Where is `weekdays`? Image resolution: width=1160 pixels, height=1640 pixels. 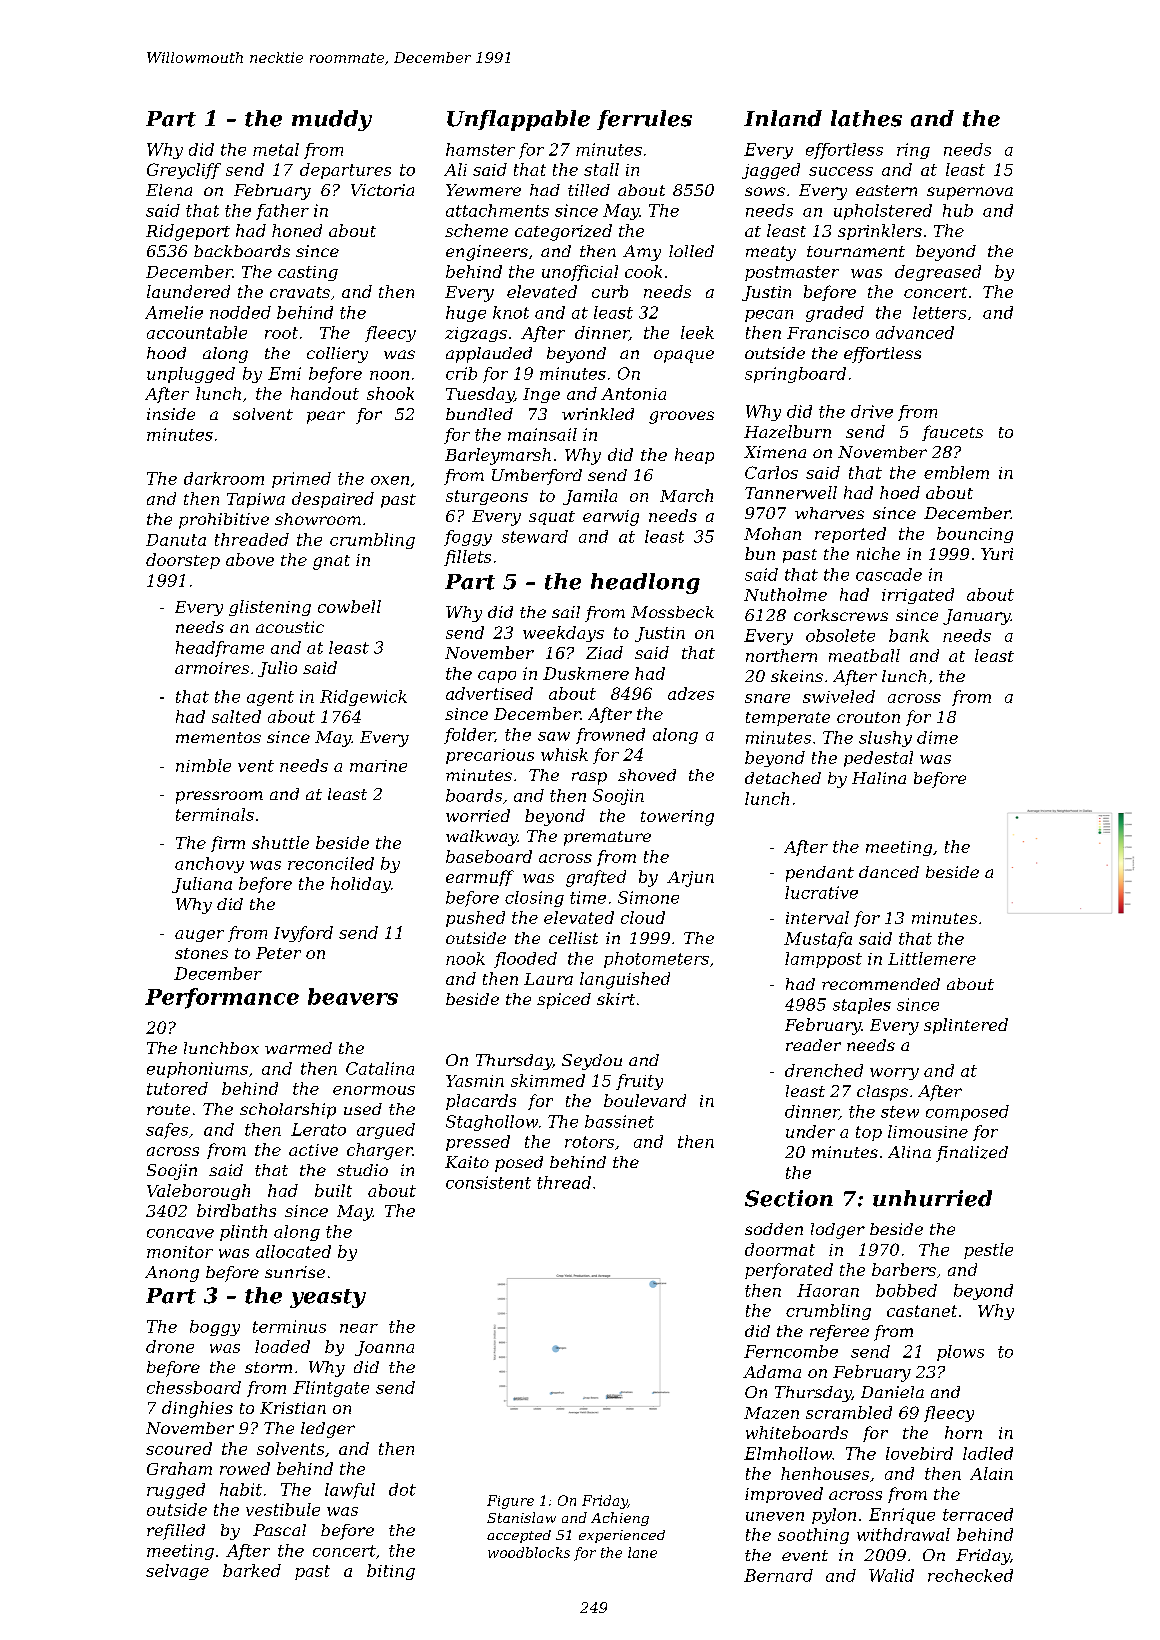 weekdays is located at coordinates (563, 634).
